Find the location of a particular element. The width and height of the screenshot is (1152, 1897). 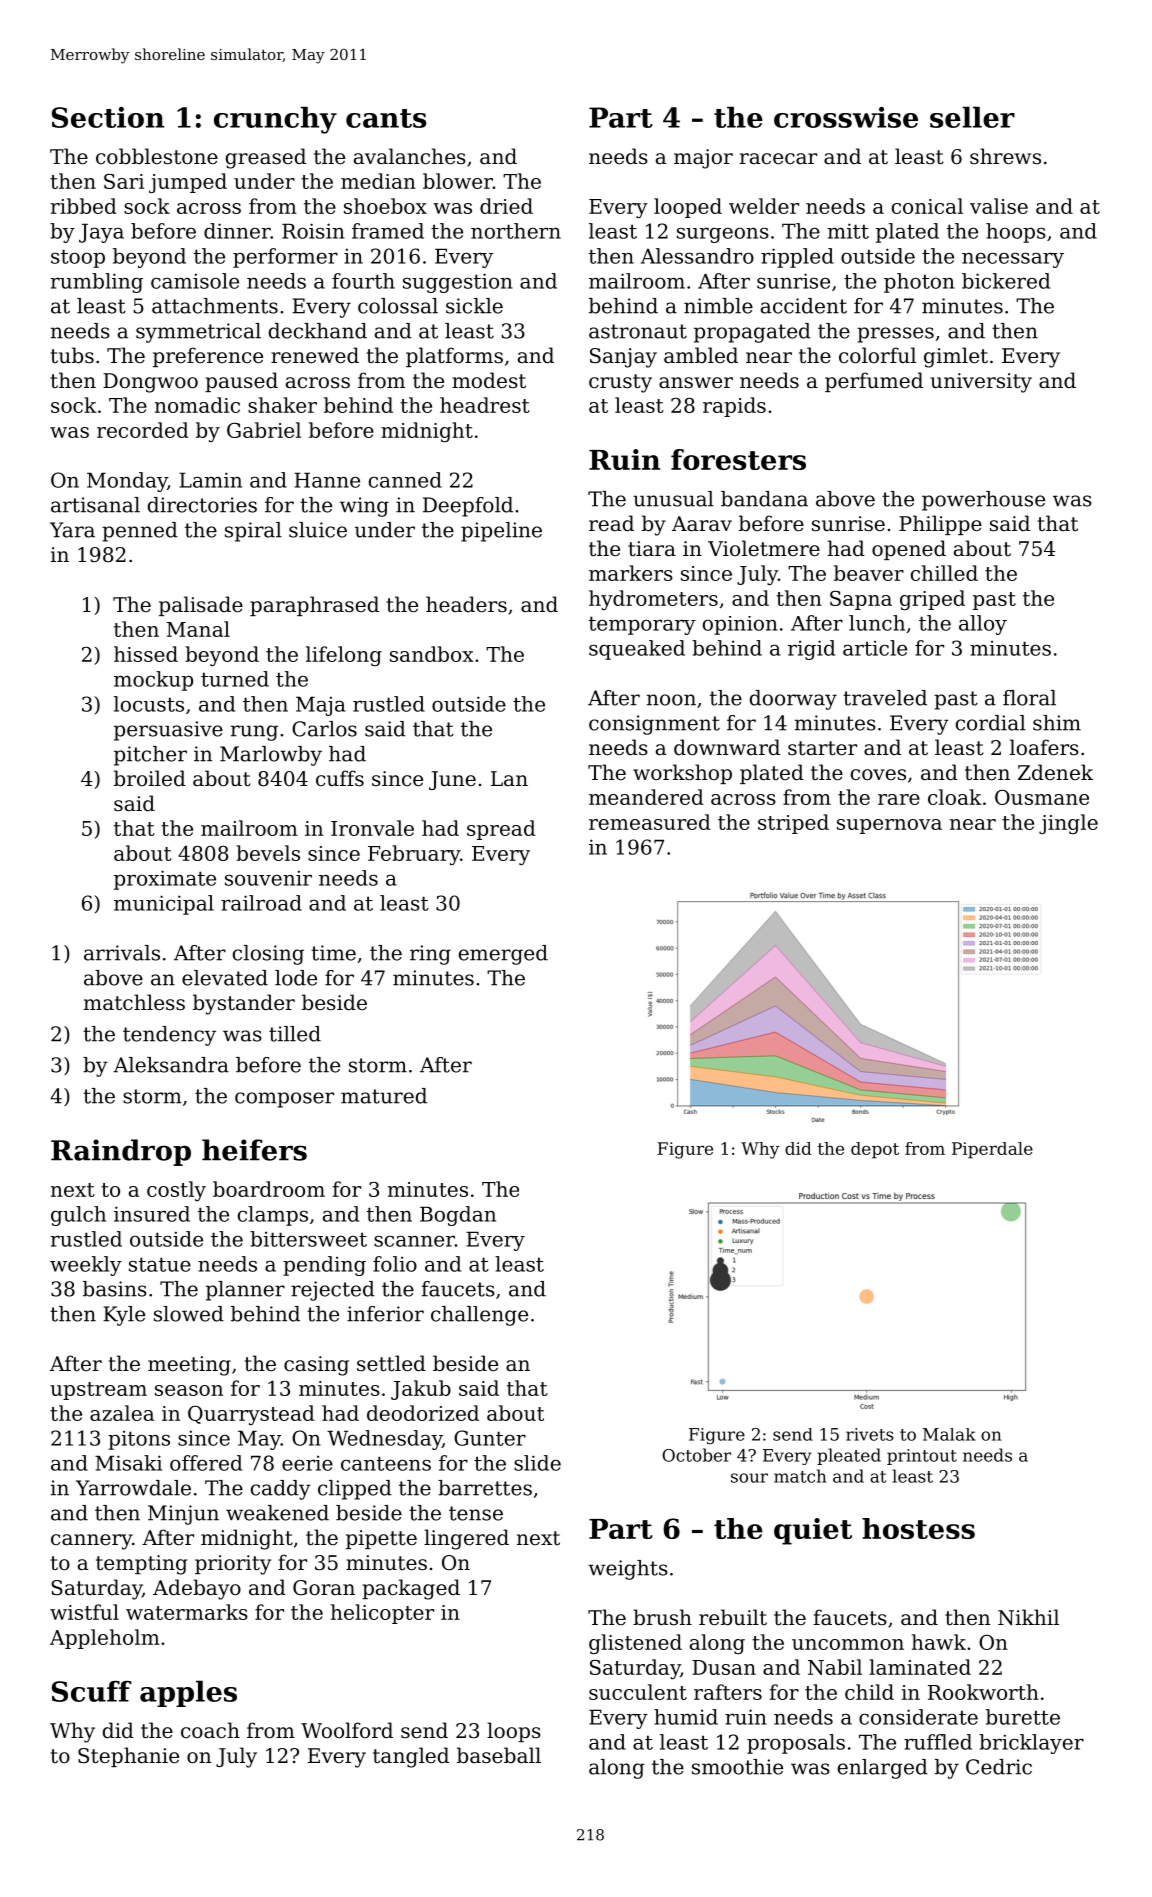

Manal is located at coordinates (198, 629).
